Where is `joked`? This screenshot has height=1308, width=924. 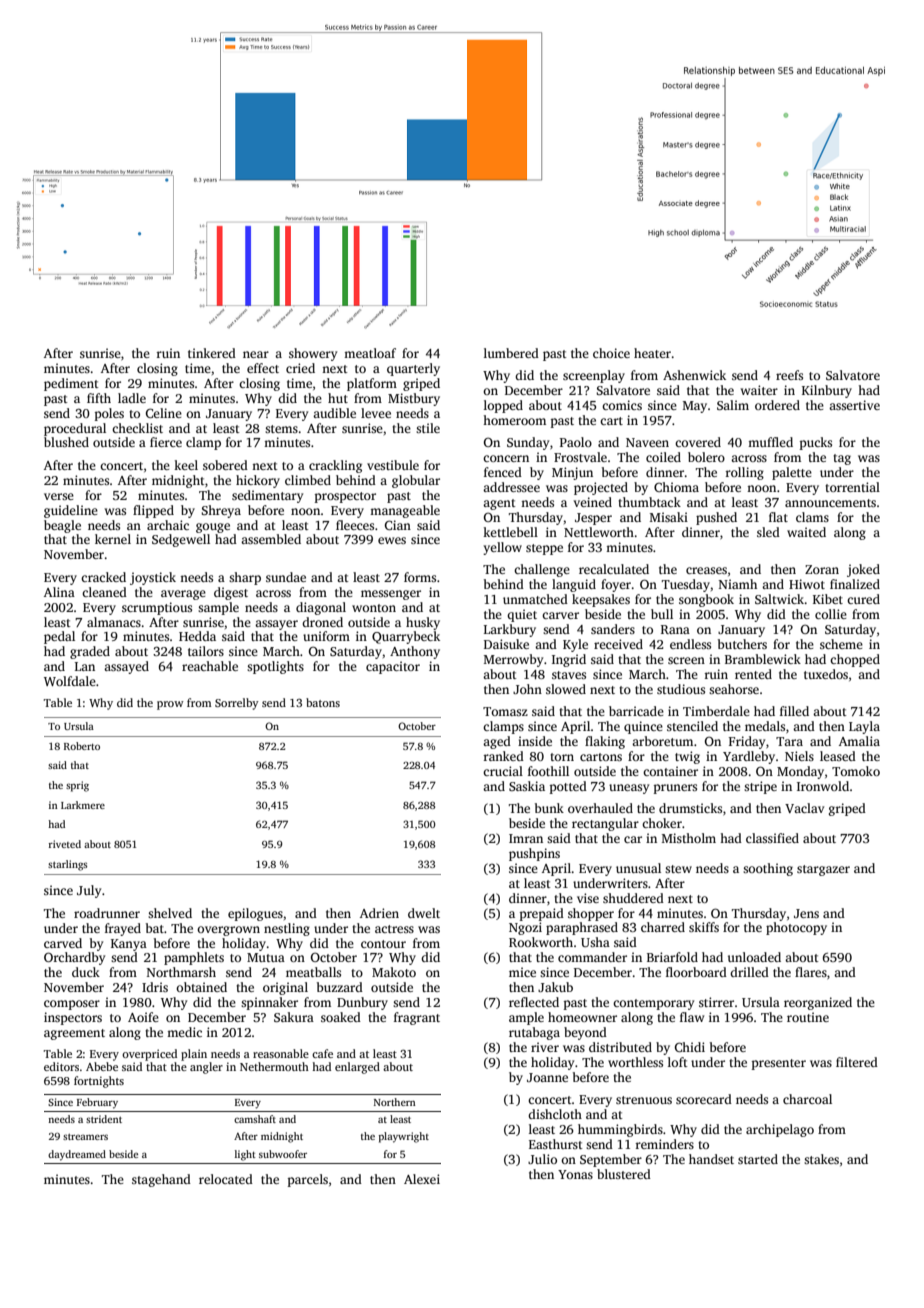
joked is located at coordinates (863, 570).
